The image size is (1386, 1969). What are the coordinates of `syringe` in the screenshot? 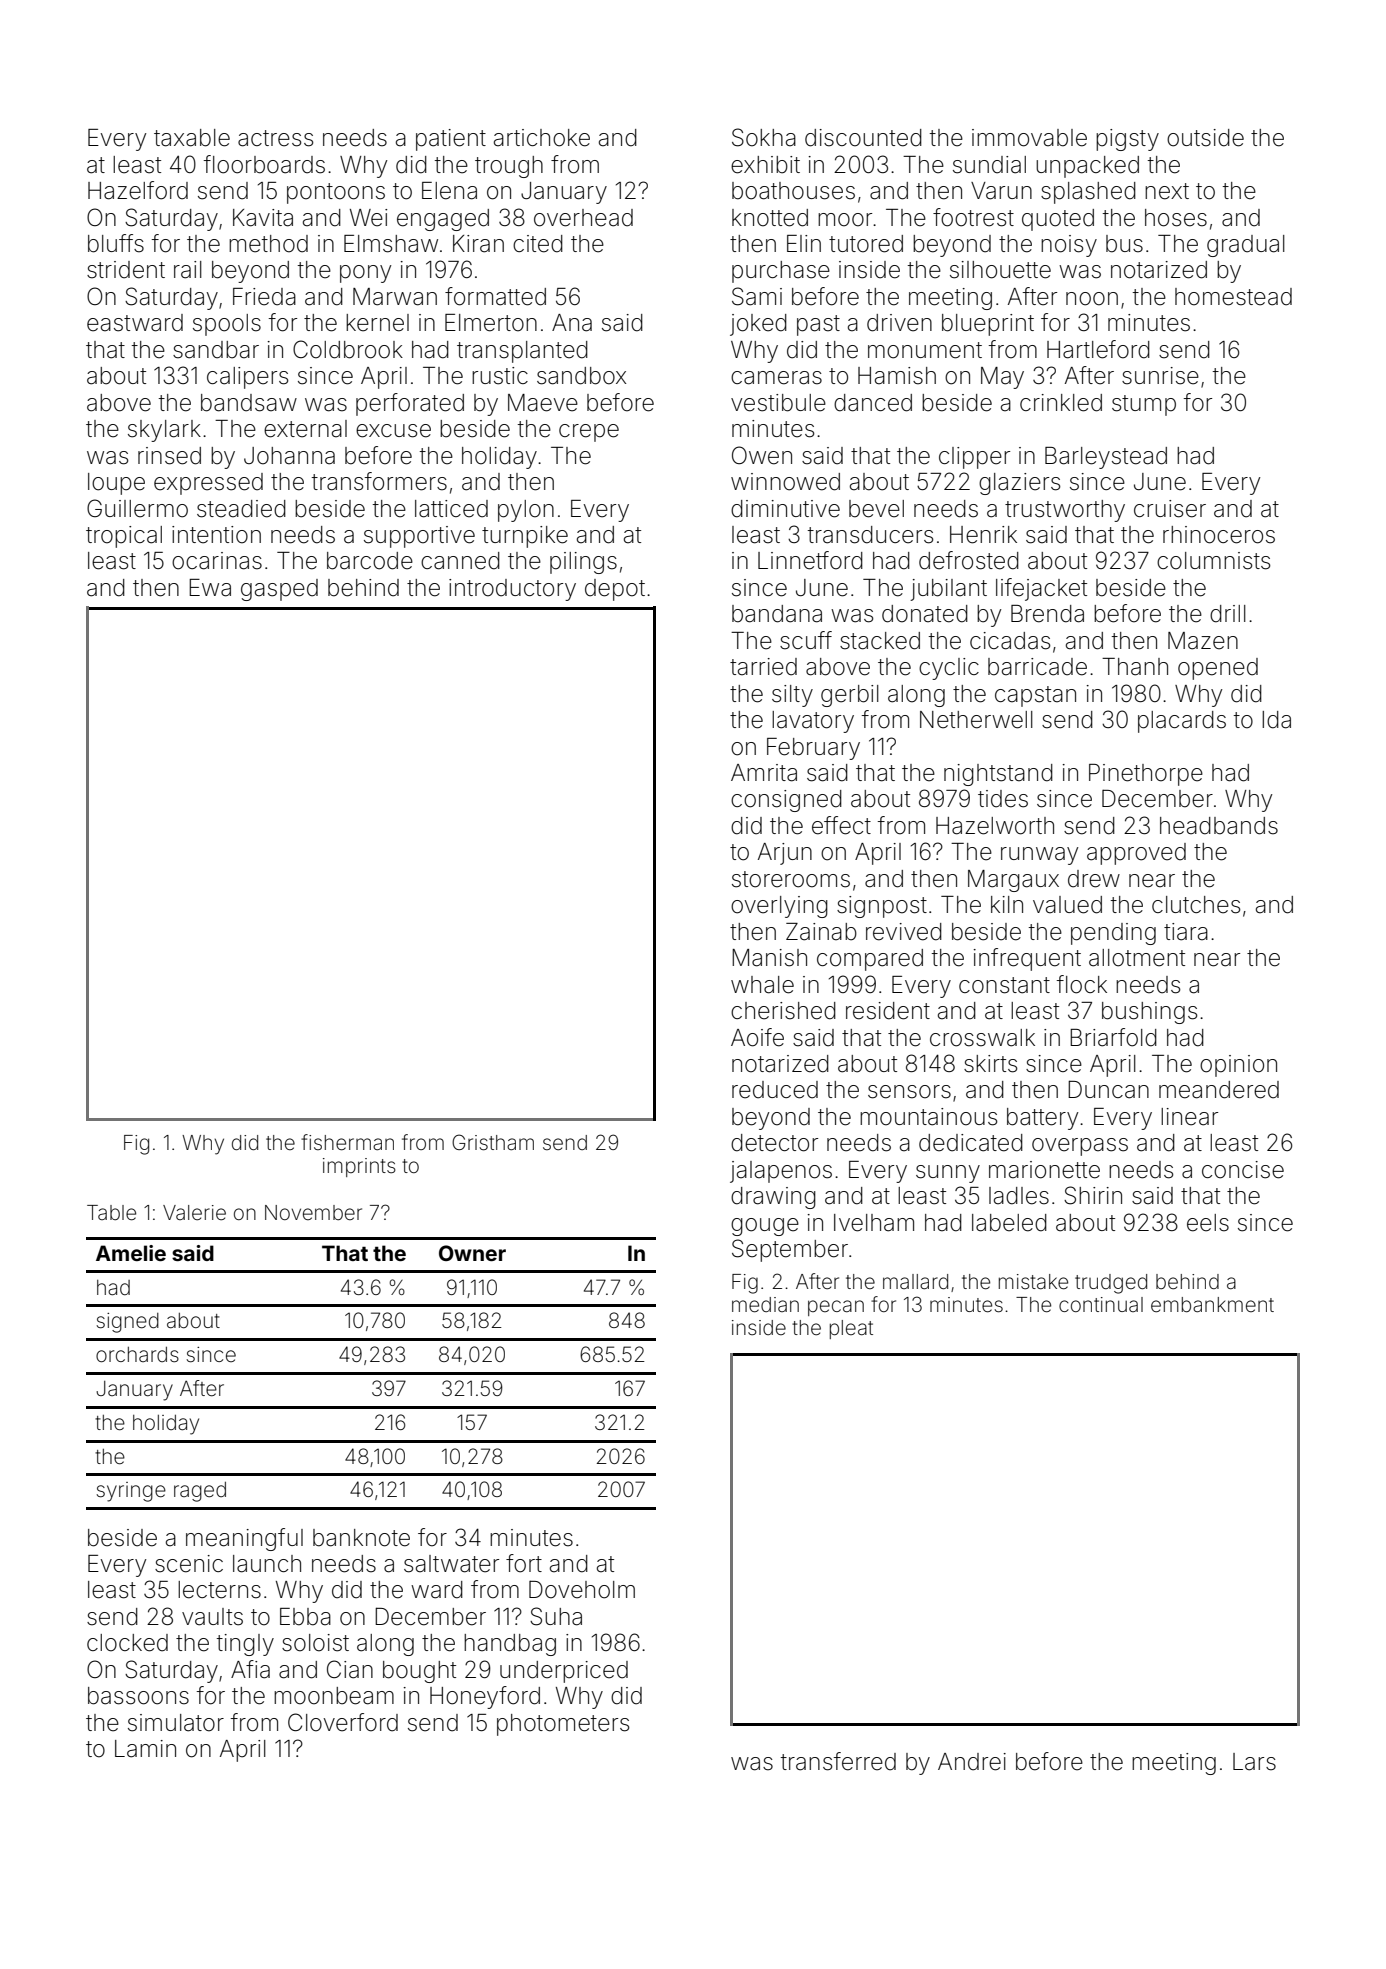 It's located at (131, 1492).
